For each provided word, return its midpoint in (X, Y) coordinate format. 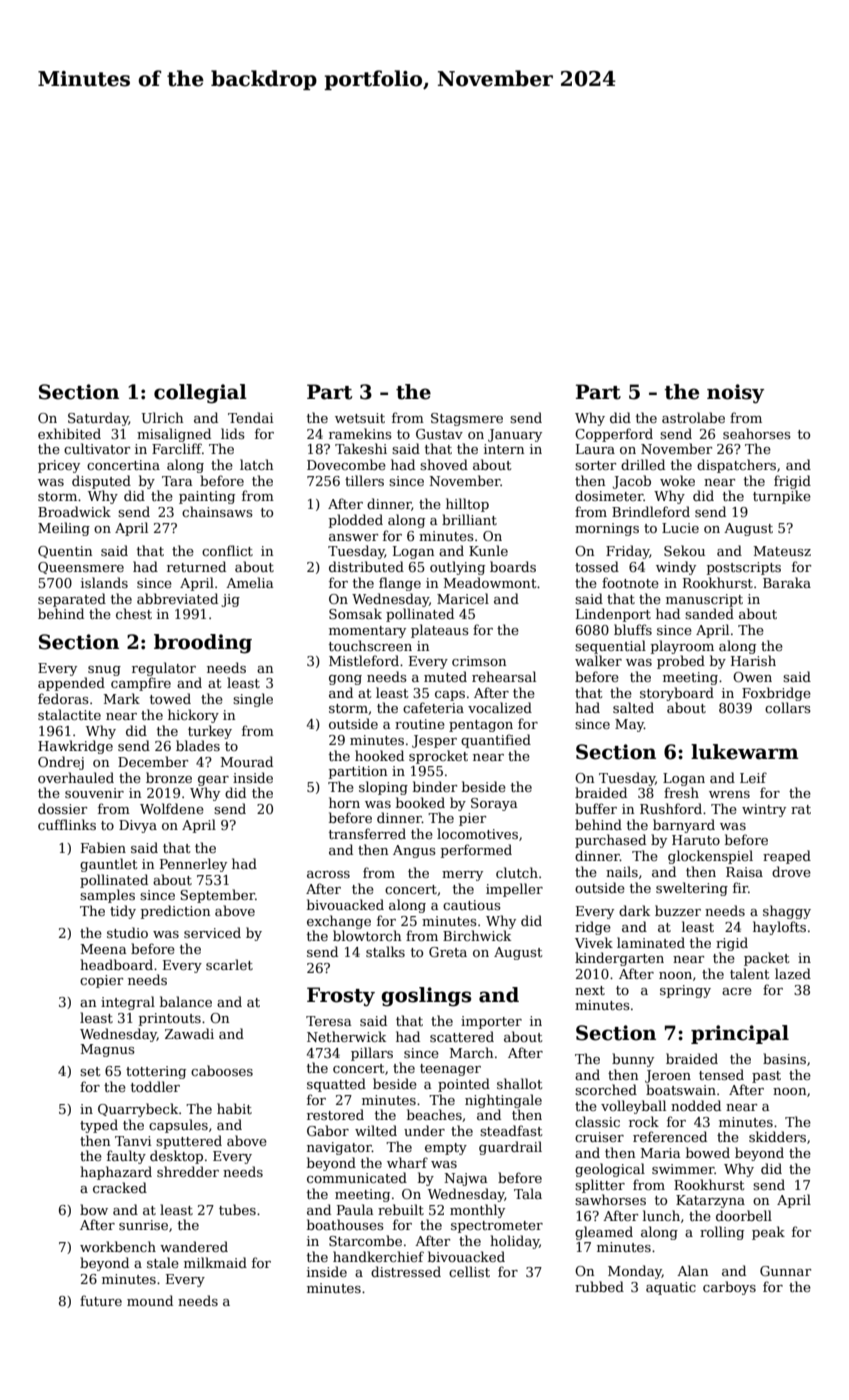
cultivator (97, 448)
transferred (367, 833)
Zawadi (189, 1033)
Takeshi (361, 448)
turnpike (782, 497)
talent (749, 973)
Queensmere (81, 568)
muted (445, 676)
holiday (514, 1242)
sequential (610, 647)
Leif (753, 777)
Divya (138, 826)
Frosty (341, 997)
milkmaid (215, 1262)
